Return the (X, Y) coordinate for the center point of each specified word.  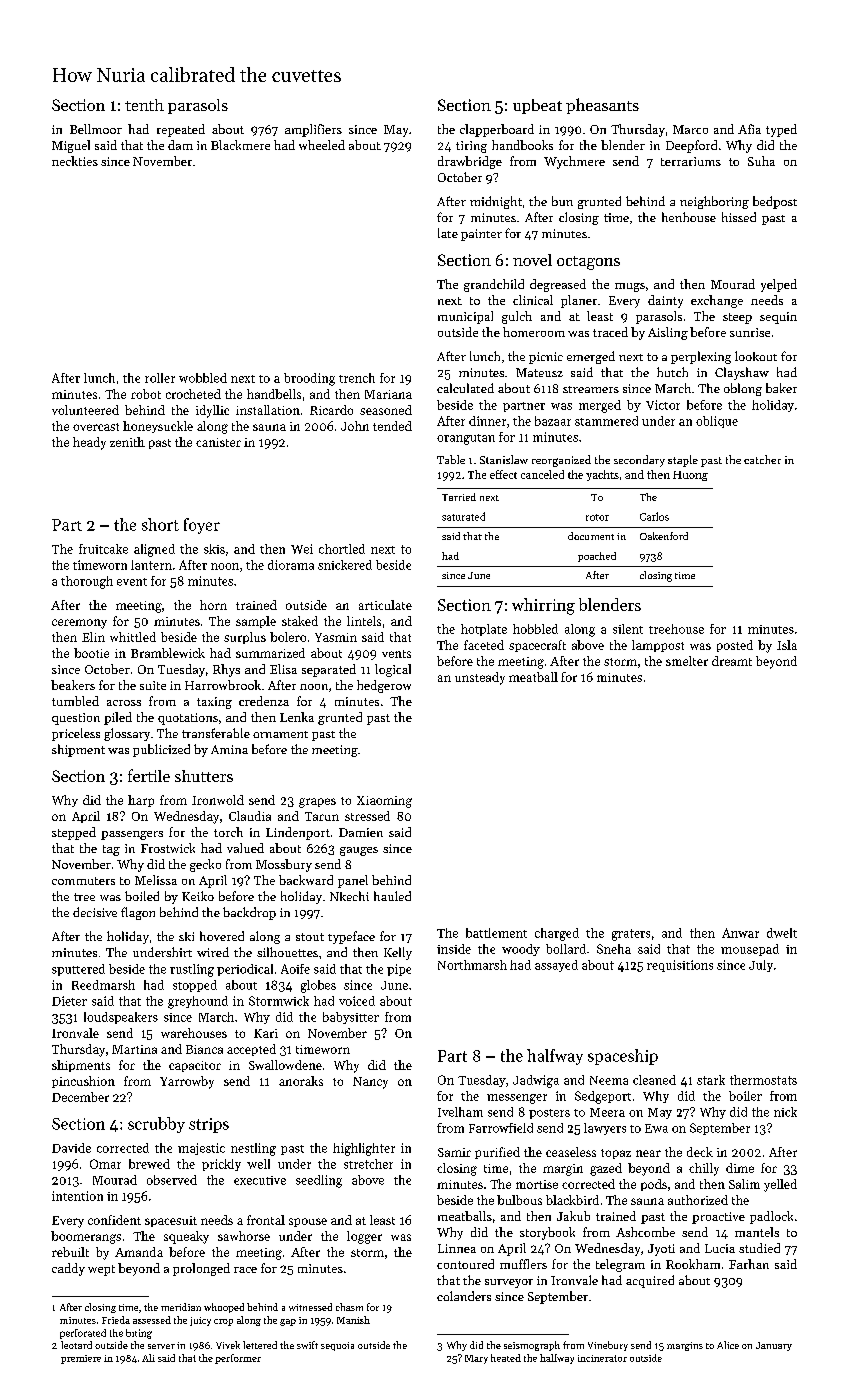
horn (213, 605)
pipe (399, 970)
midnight (496, 202)
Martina (134, 1049)
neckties (75, 161)
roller (160, 378)
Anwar (740, 933)
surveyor (509, 1283)
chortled (342, 549)
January (774, 1346)
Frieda (116, 1320)
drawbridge (470, 162)
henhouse (689, 217)
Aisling (668, 333)
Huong (690, 476)
